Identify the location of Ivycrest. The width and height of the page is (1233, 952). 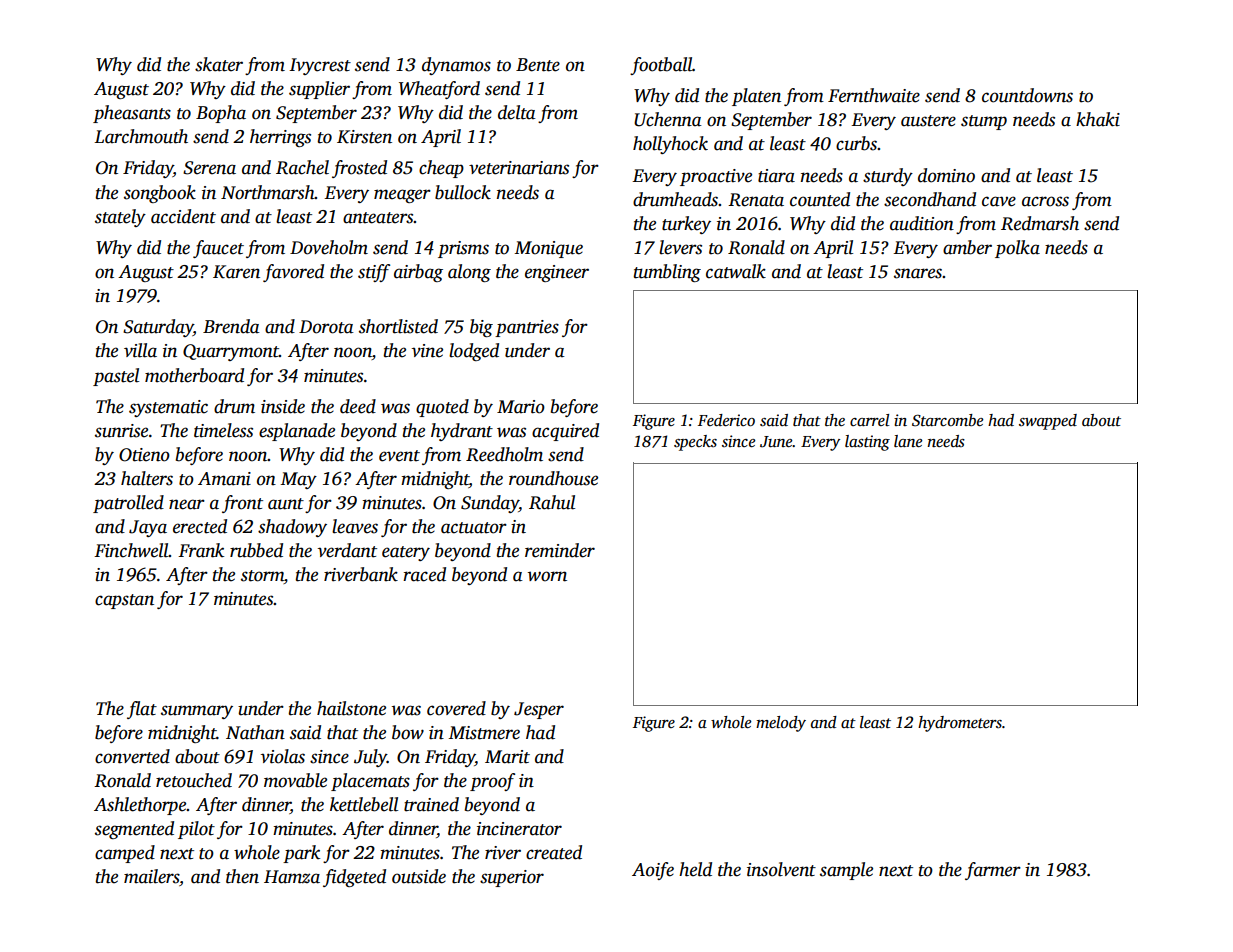
(320, 66).
